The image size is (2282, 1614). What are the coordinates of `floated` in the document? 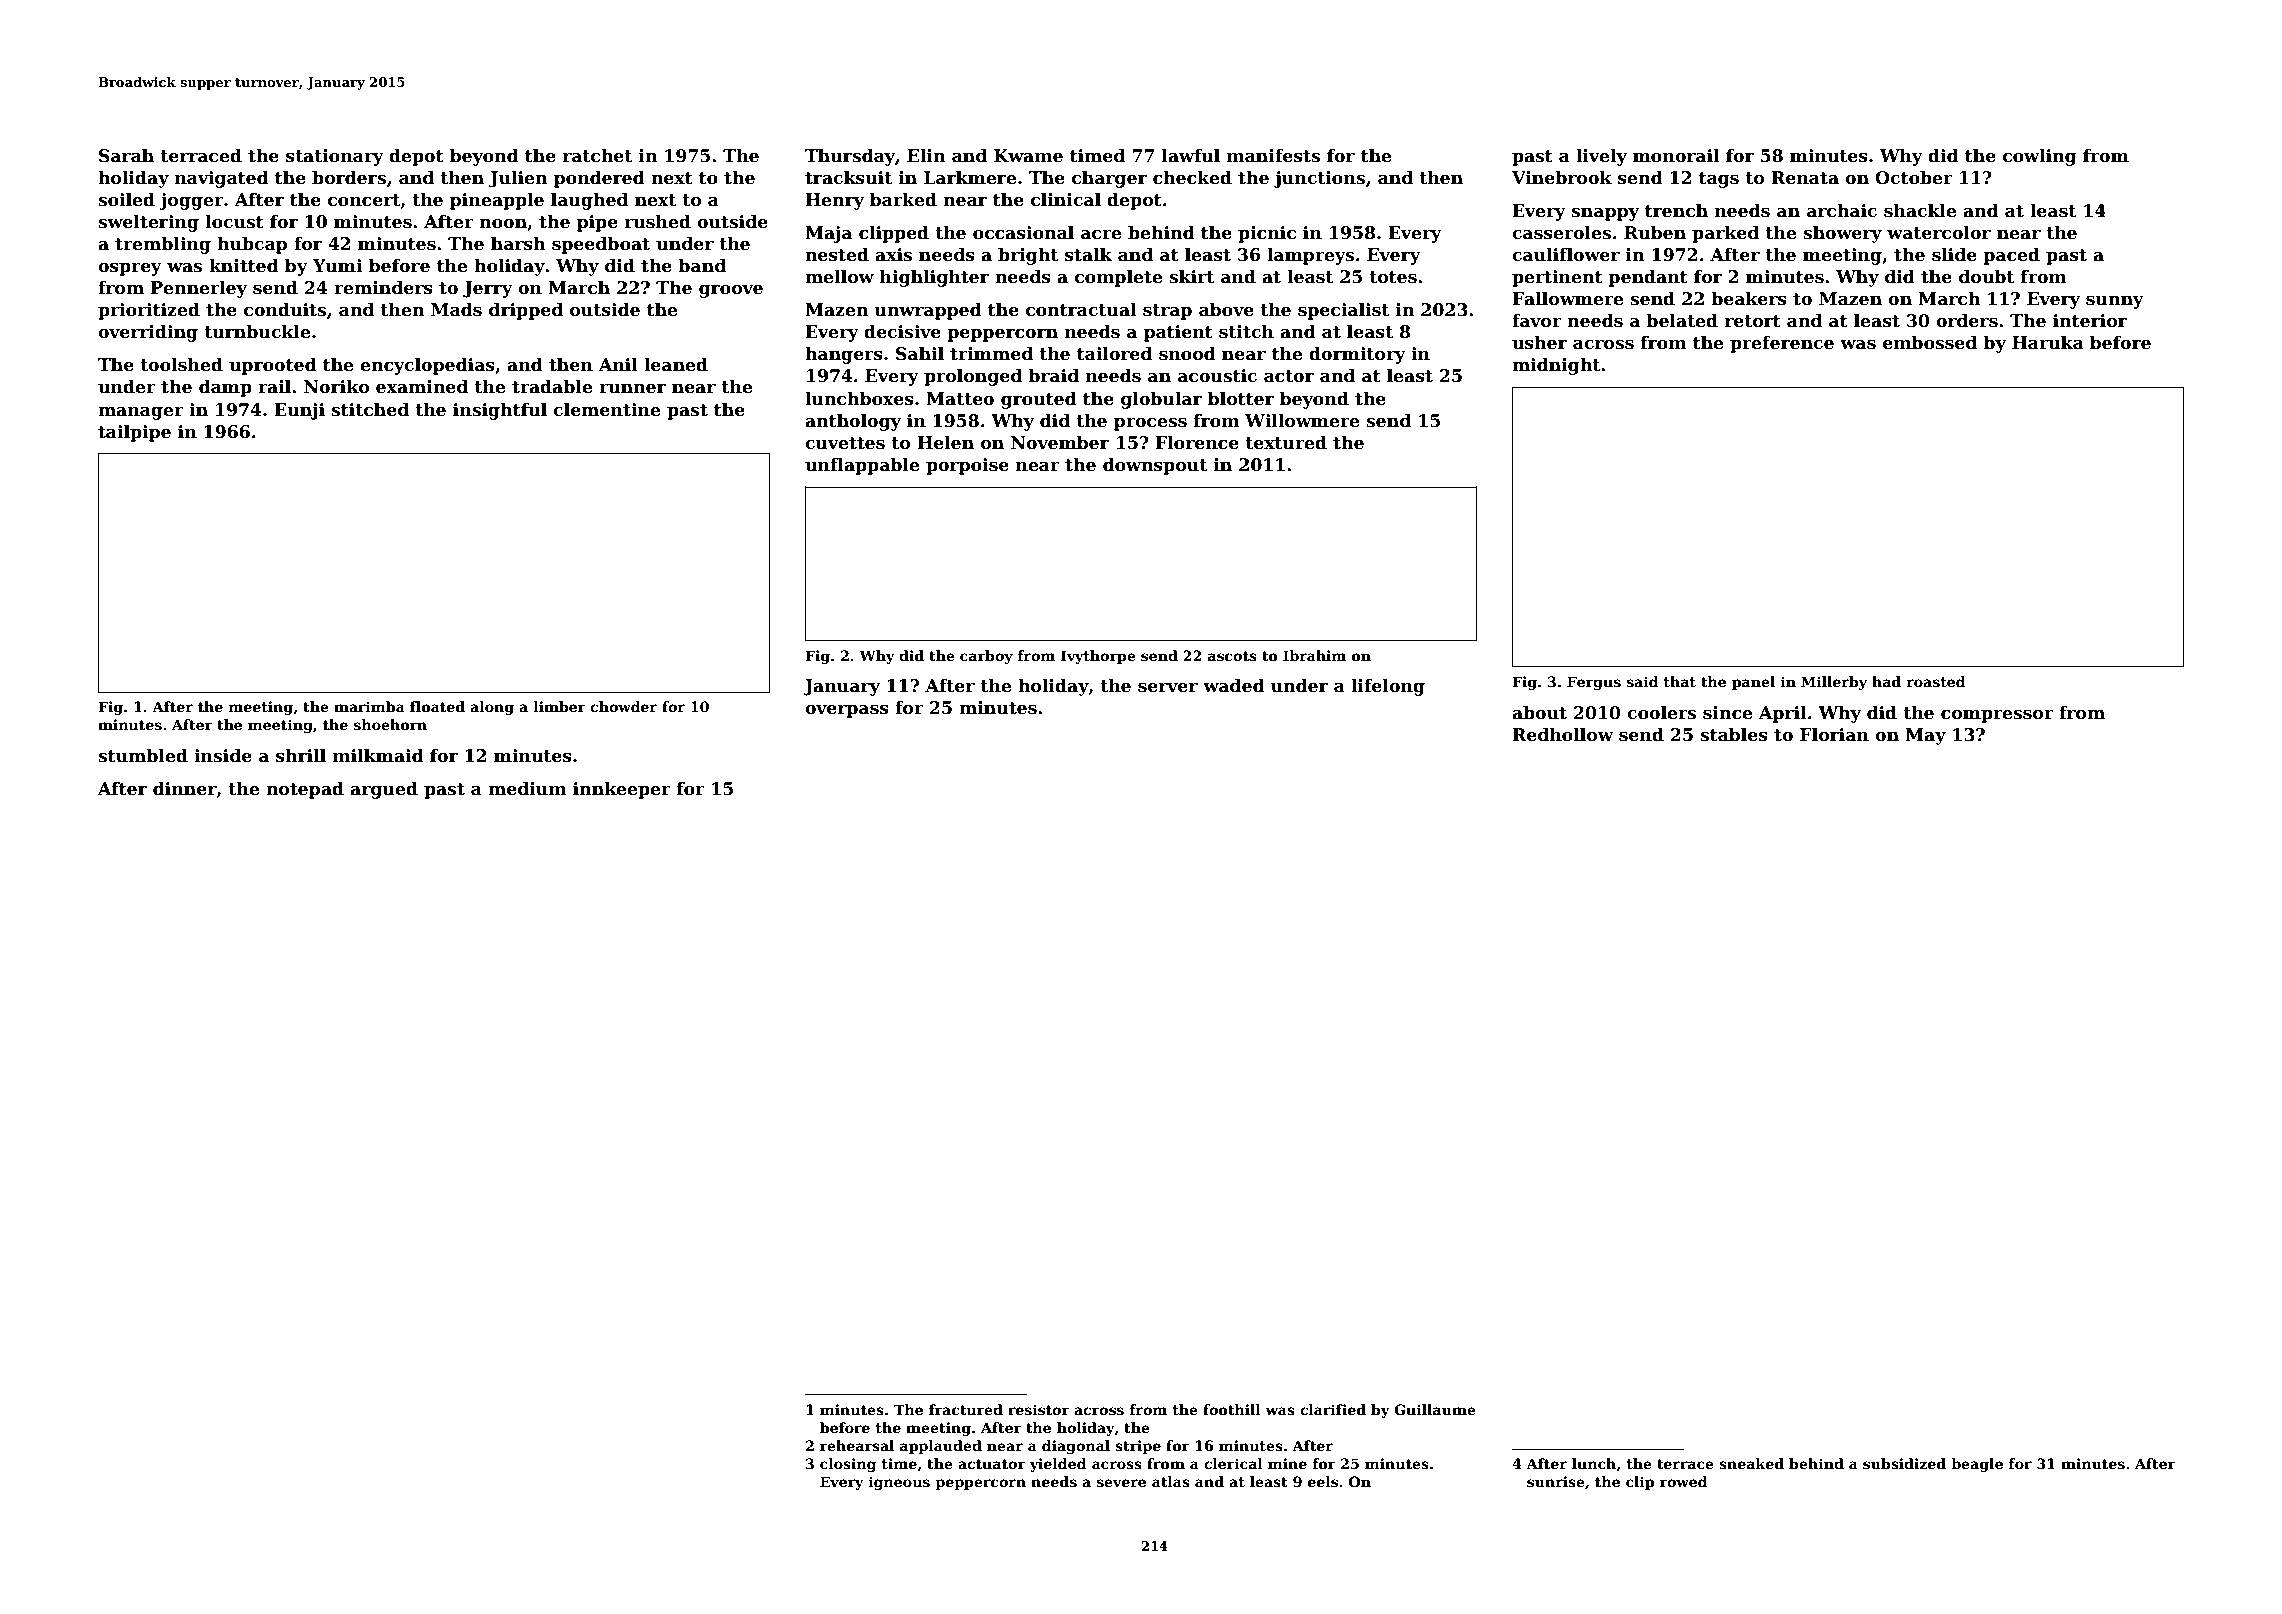 It's located at (437, 706).
